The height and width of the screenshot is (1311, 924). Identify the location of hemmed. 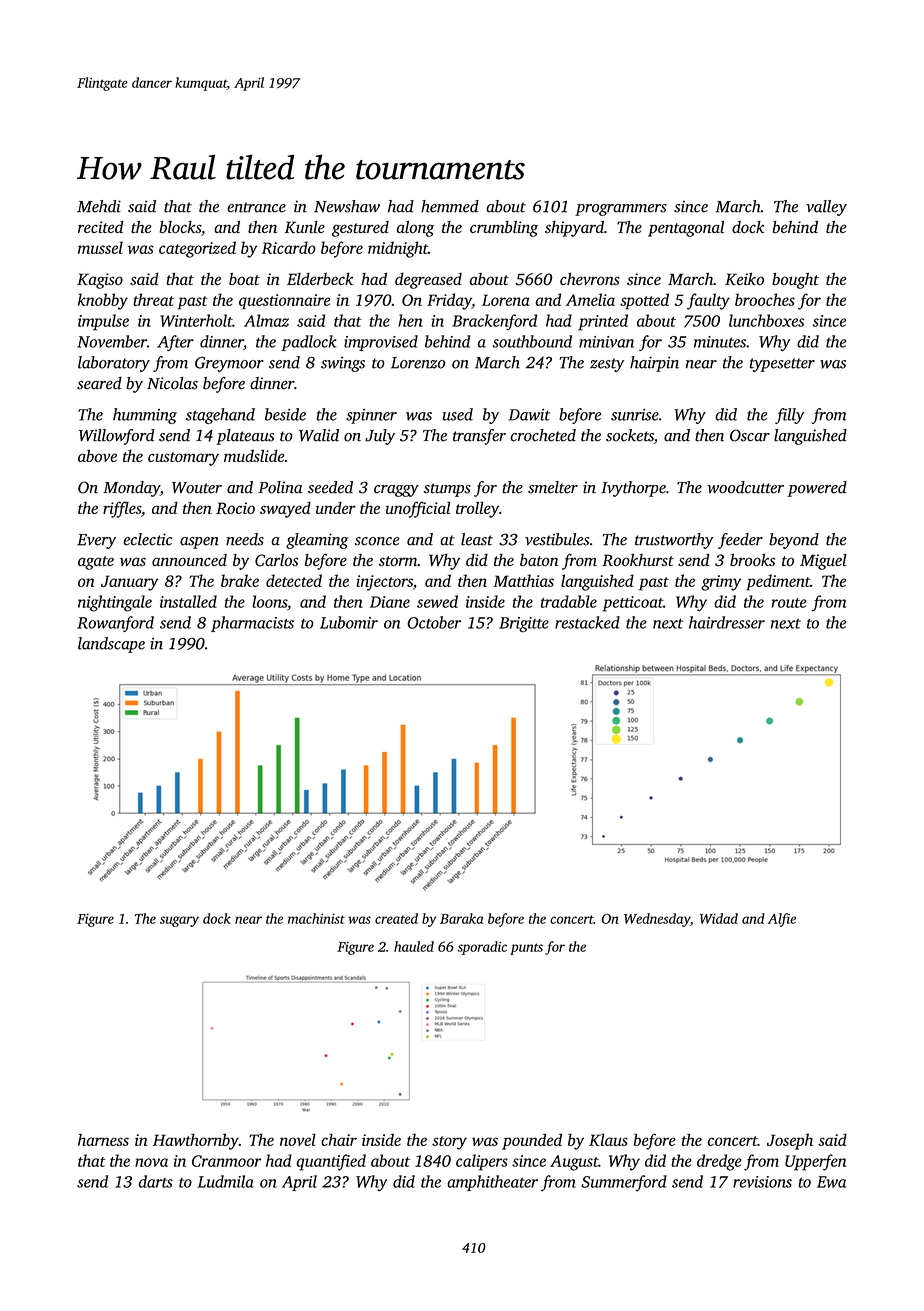
(450, 206).
